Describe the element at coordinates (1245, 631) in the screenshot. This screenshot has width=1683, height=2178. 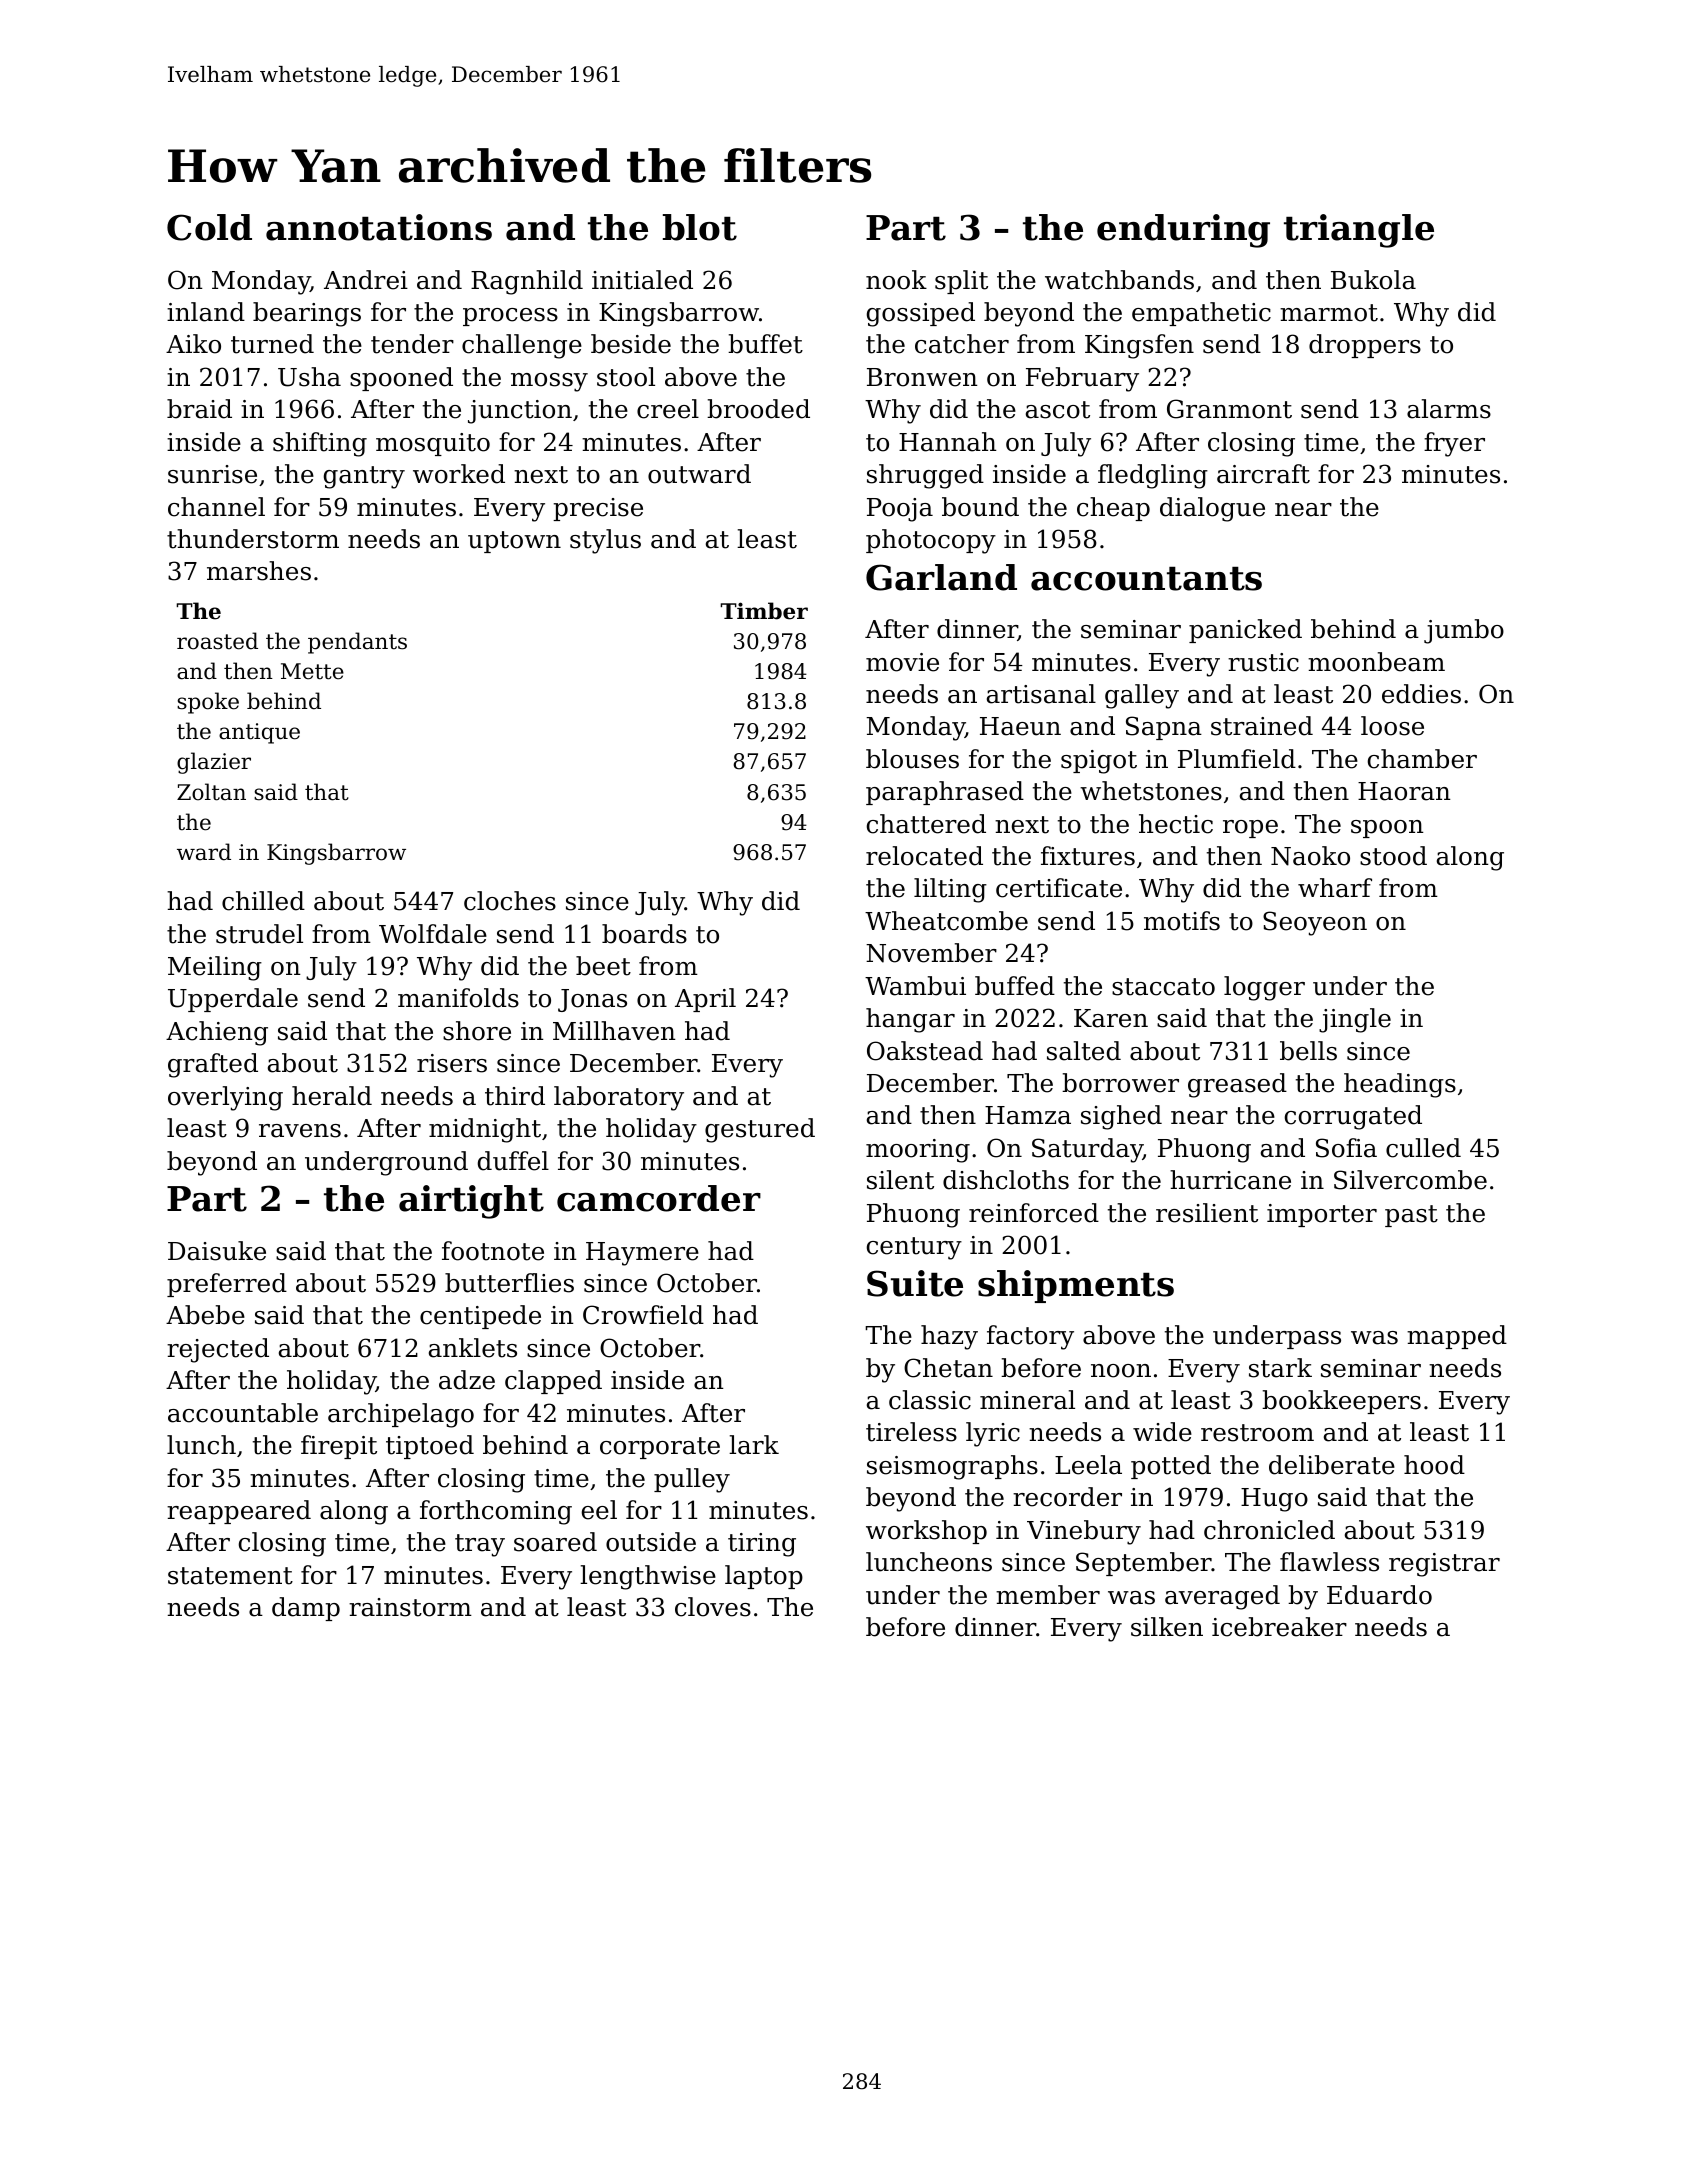
I see `panicked` at that location.
